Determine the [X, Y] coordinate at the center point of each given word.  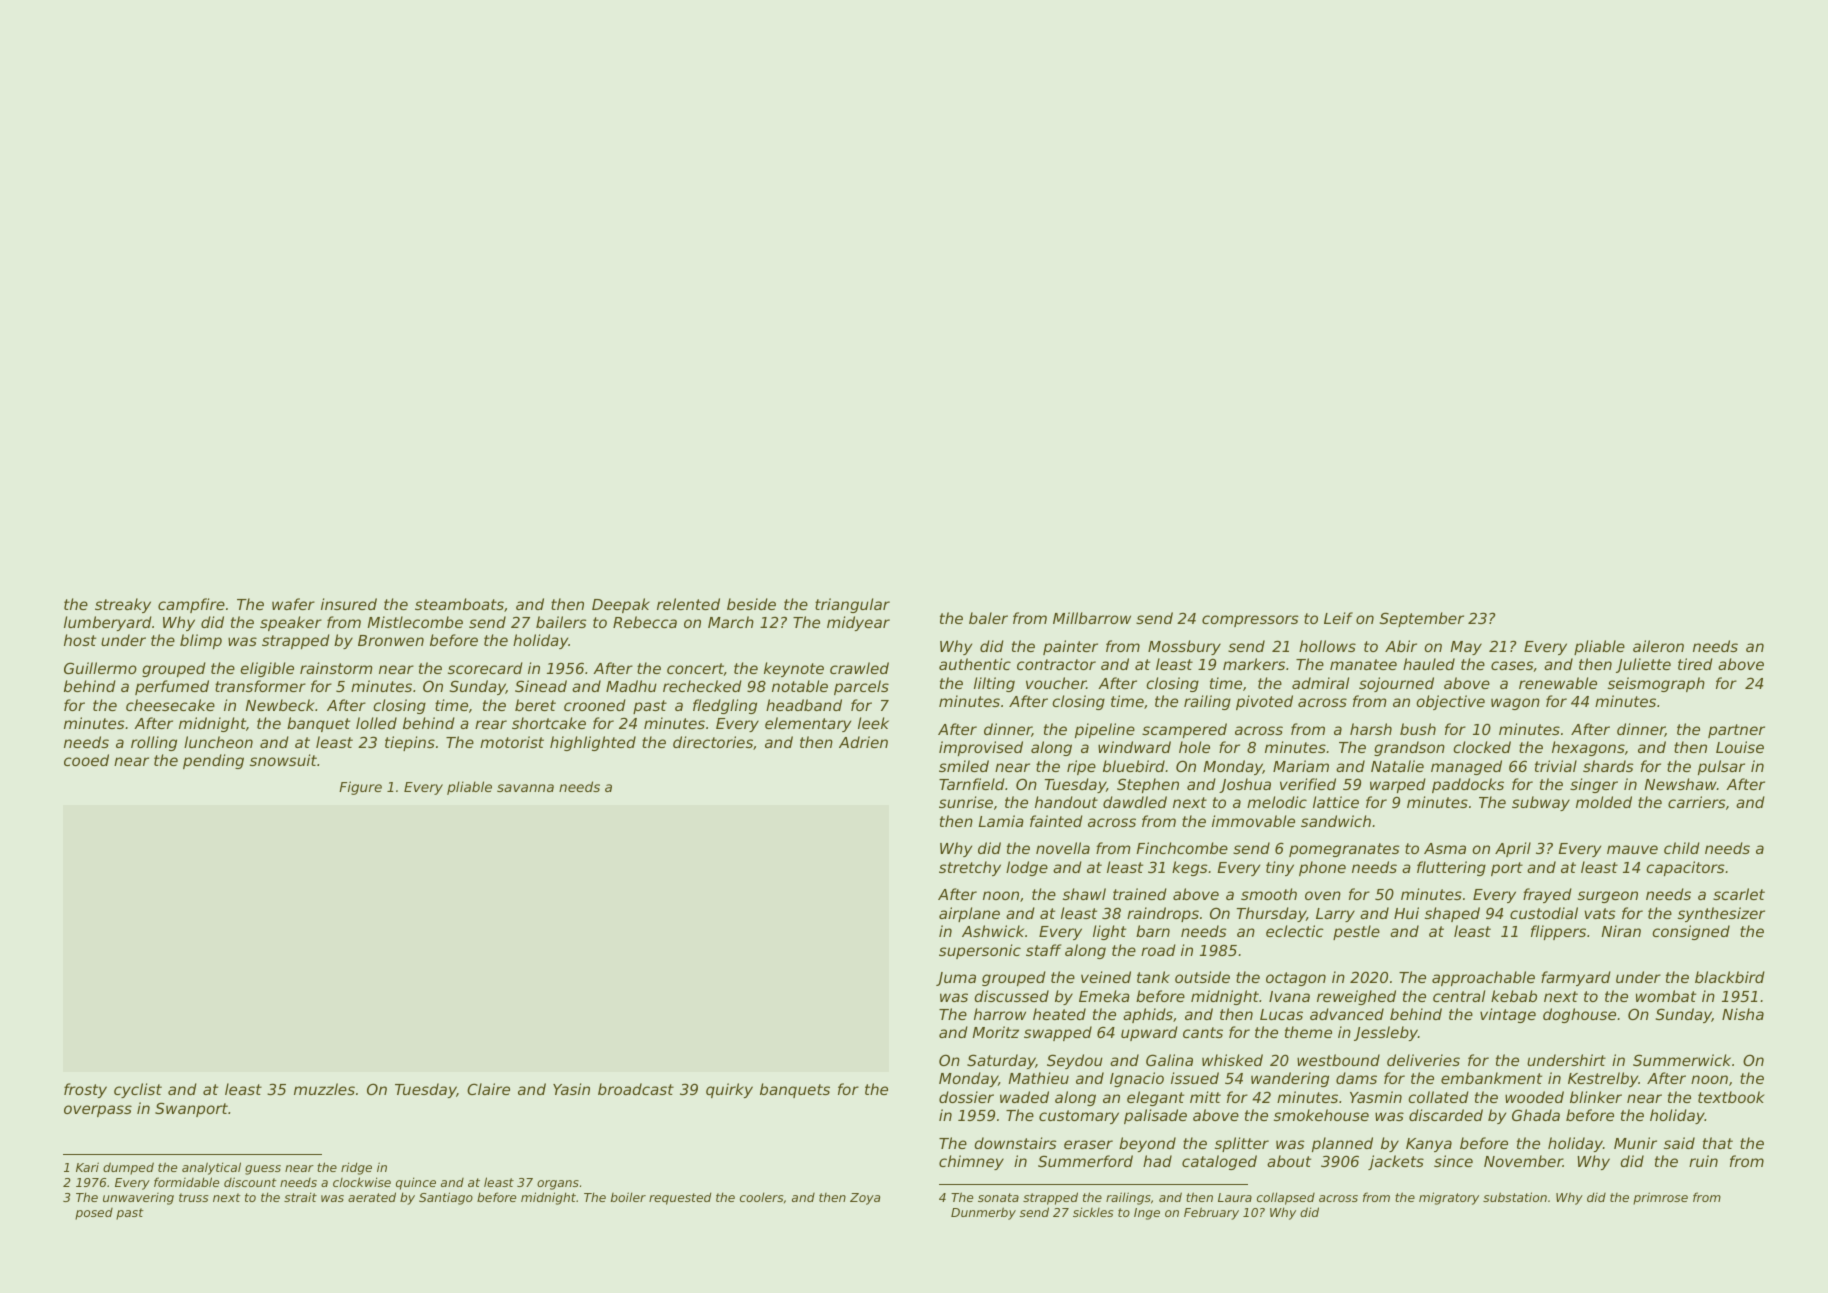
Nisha [1743, 1014]
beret [535, 705]
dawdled [1135, 802]
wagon [1515, 704]
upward [1149, 1033]
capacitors [1685, 868]
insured [349, 604]
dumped [128, 1168]
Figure [360, 788]
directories [713, 742]
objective [1450, 702]
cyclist [138, 1090]
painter [1070, 647]
